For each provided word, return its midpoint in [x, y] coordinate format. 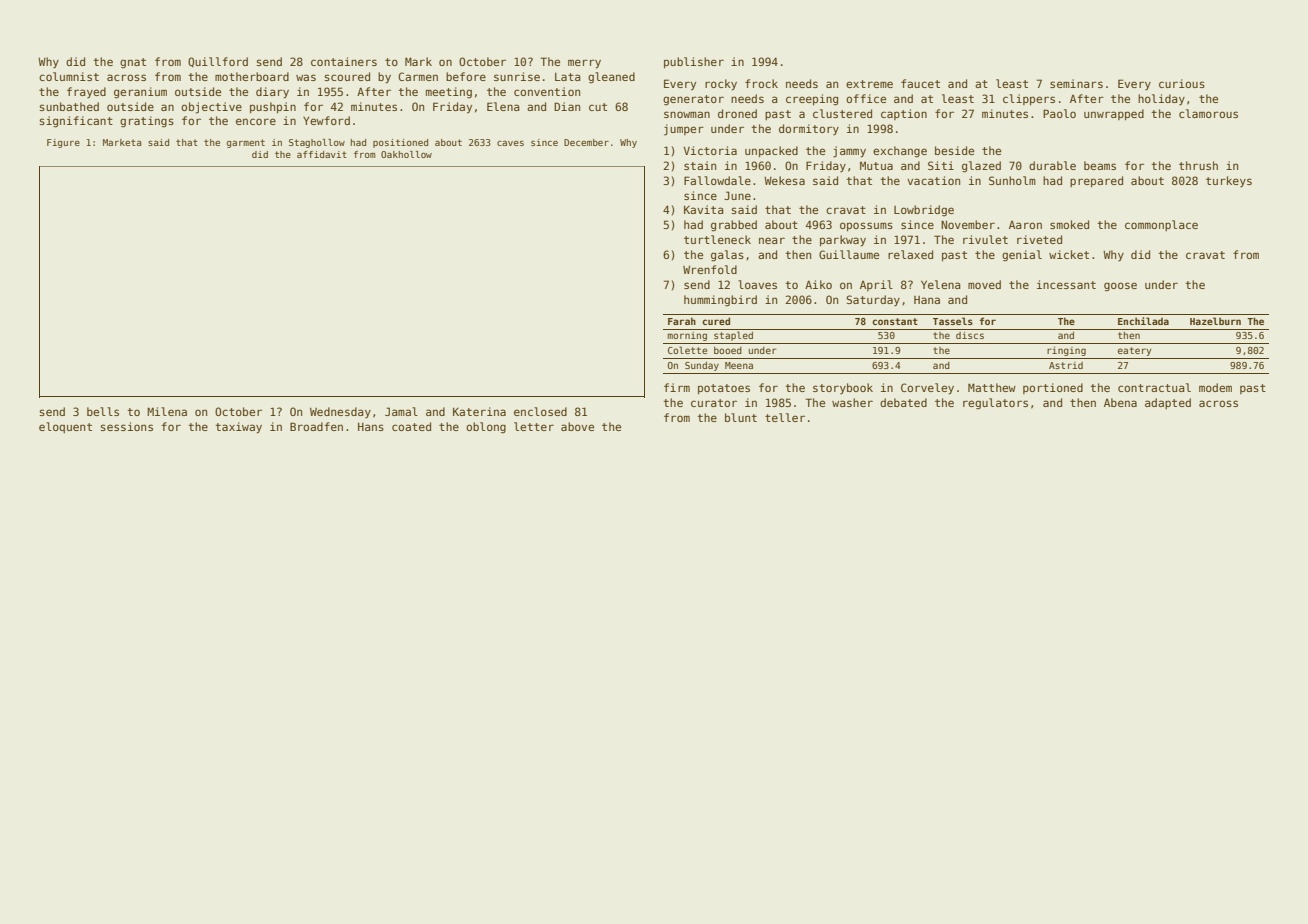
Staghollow [317, 143]
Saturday [873, 300]
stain [700, 165]
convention [547, 91]
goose [1120, 287]
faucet [920, 83]
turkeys [1229, 181]
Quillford [218, 62]
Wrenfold [710, 269]
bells [103, 411]
